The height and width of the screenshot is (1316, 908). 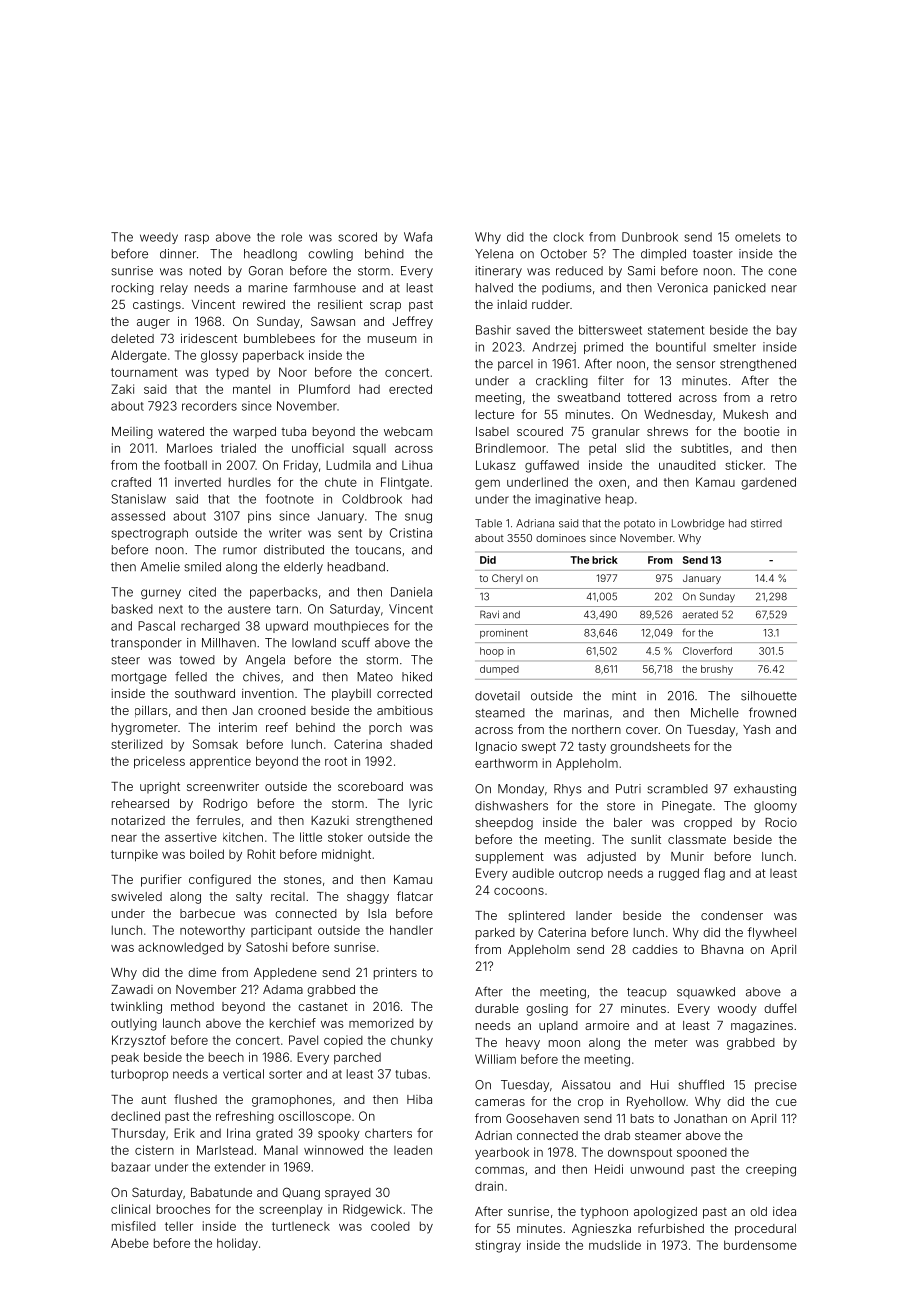 I want to click on austere, so click(x=249, y=609).
